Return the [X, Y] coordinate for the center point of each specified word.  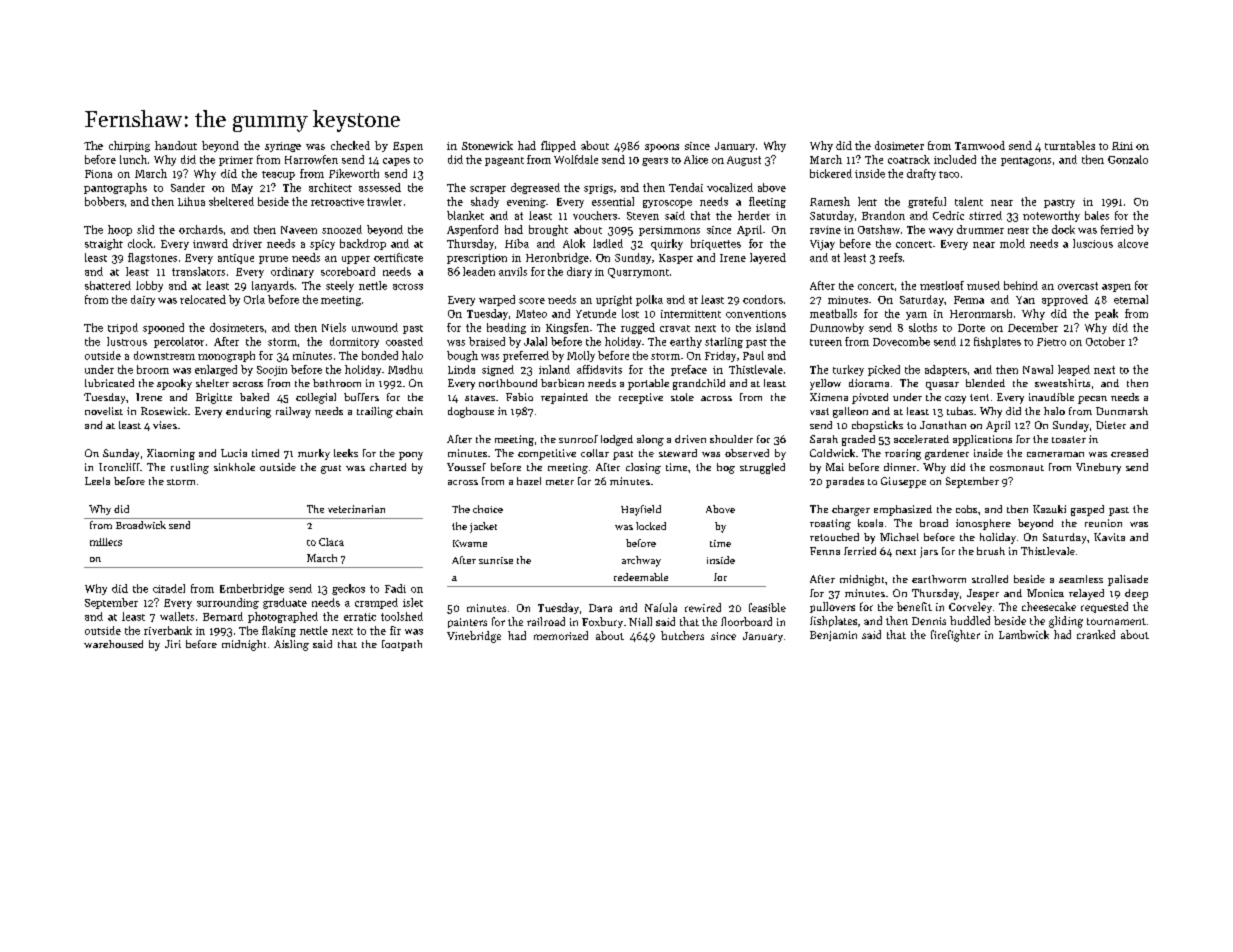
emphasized [903, 510]
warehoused [113, 644]
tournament [1116, 621]
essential [613, 201]
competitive [547, 454]
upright [614, 300]
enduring [248, 412]
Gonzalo [1128, 159]
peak [1106, 314]
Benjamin [833, 636]
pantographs [115, 188]
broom [153, 369]
